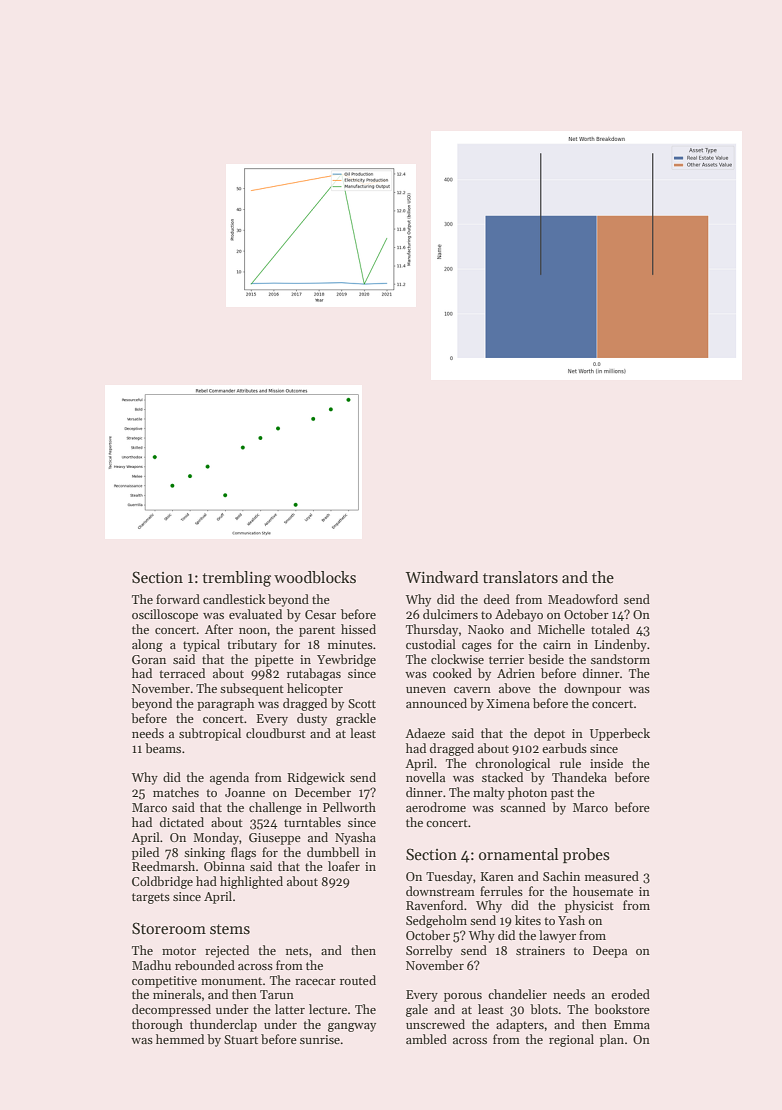 The height and width of the screenshot is (1110, 782). Describe the element at coordinates (358, 629) in the screenshot. I see `hissed` at that location.
